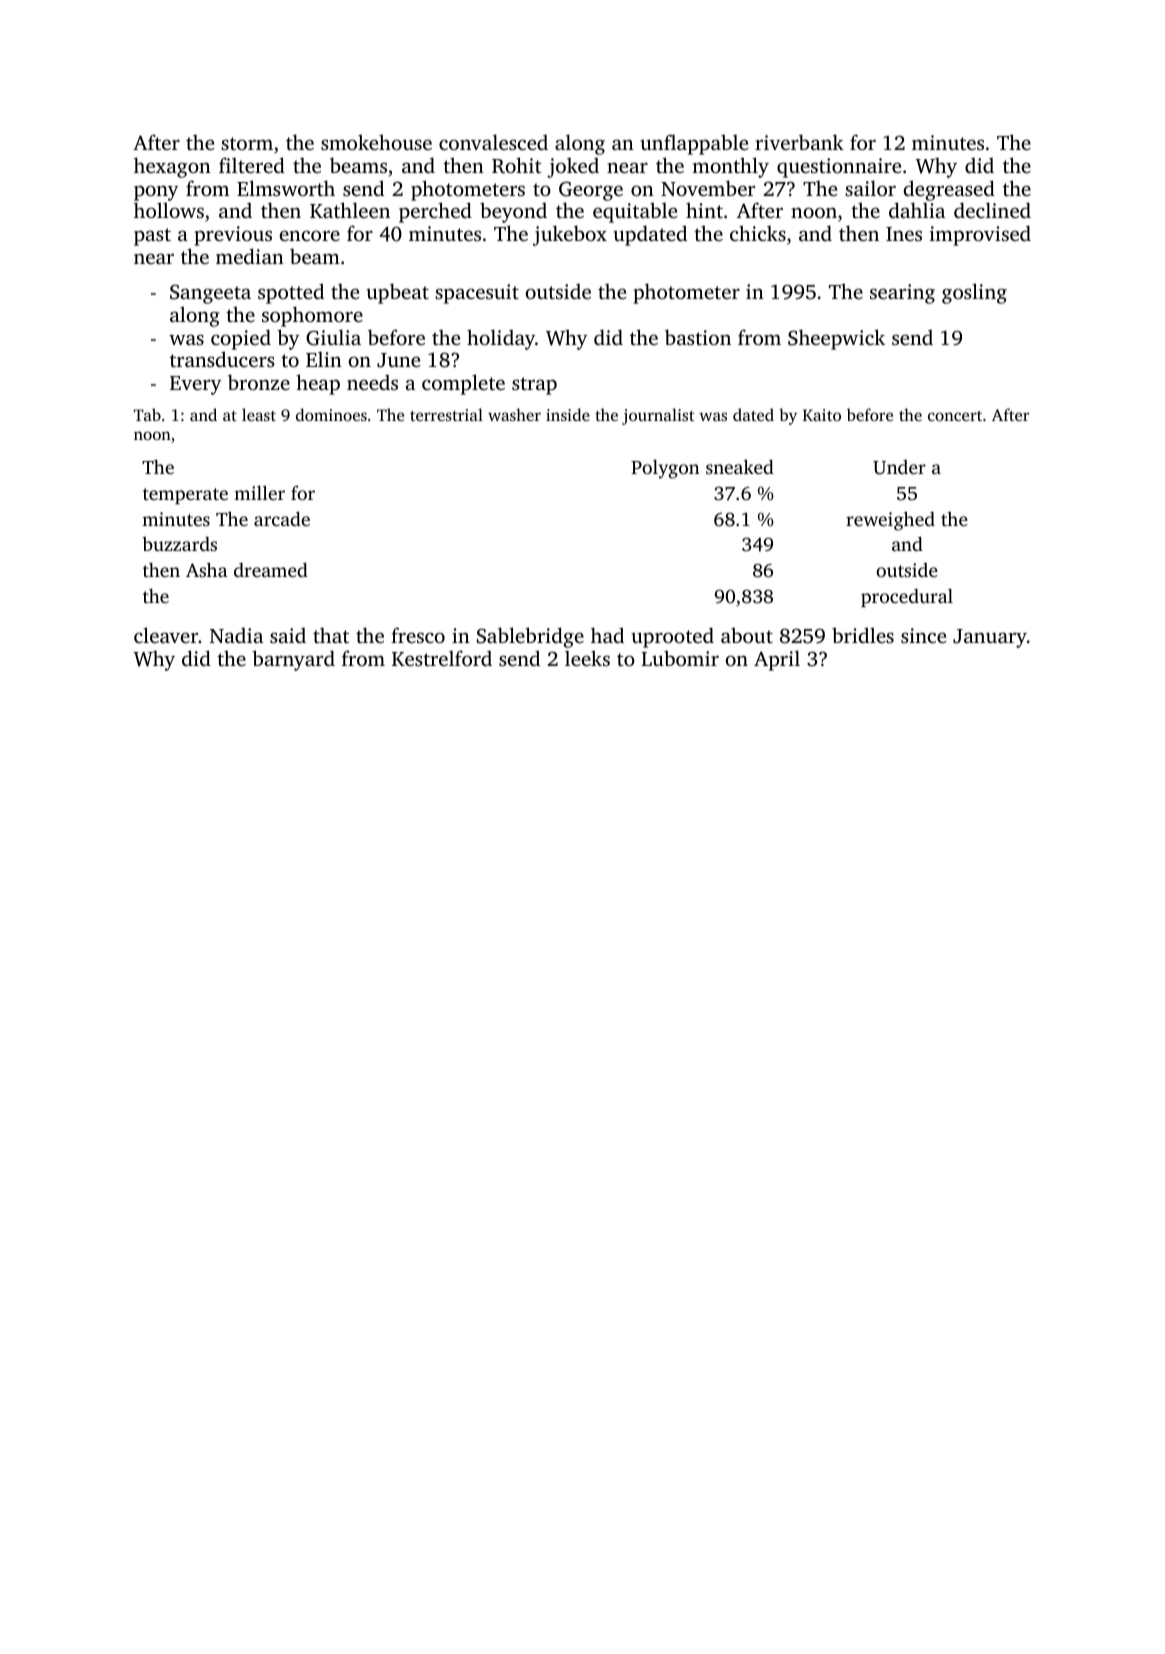 The width and height of the screenshot is (1165, 1654). What do you see at coordinates (836, 339) in the screenshot?
I see `Sheepwick` at bounding box center [836, 339].
